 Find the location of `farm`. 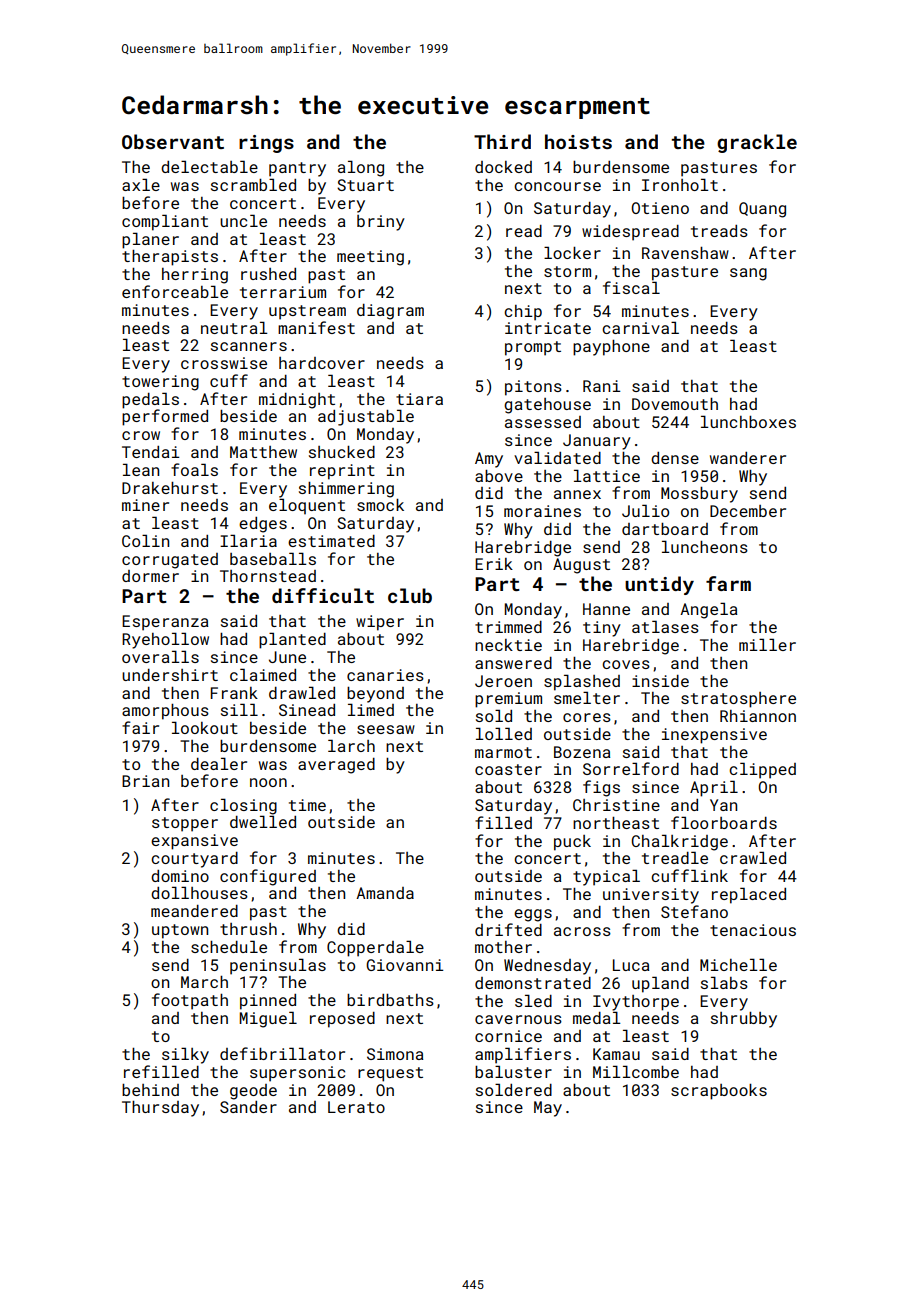

farm is located at coordinates (728, 583).
